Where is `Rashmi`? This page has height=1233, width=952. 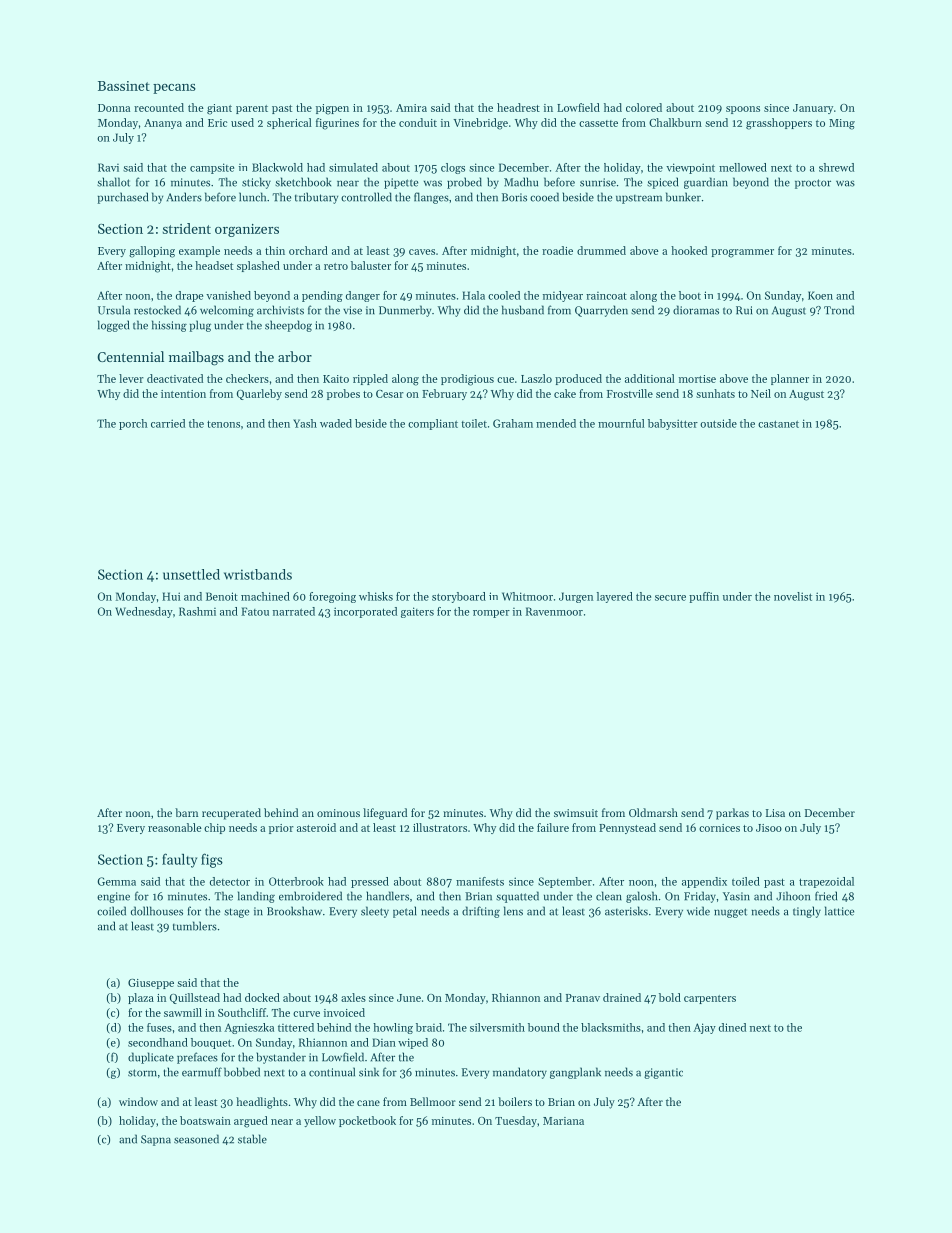
Rashmi is located at coordinates (197, 611).
